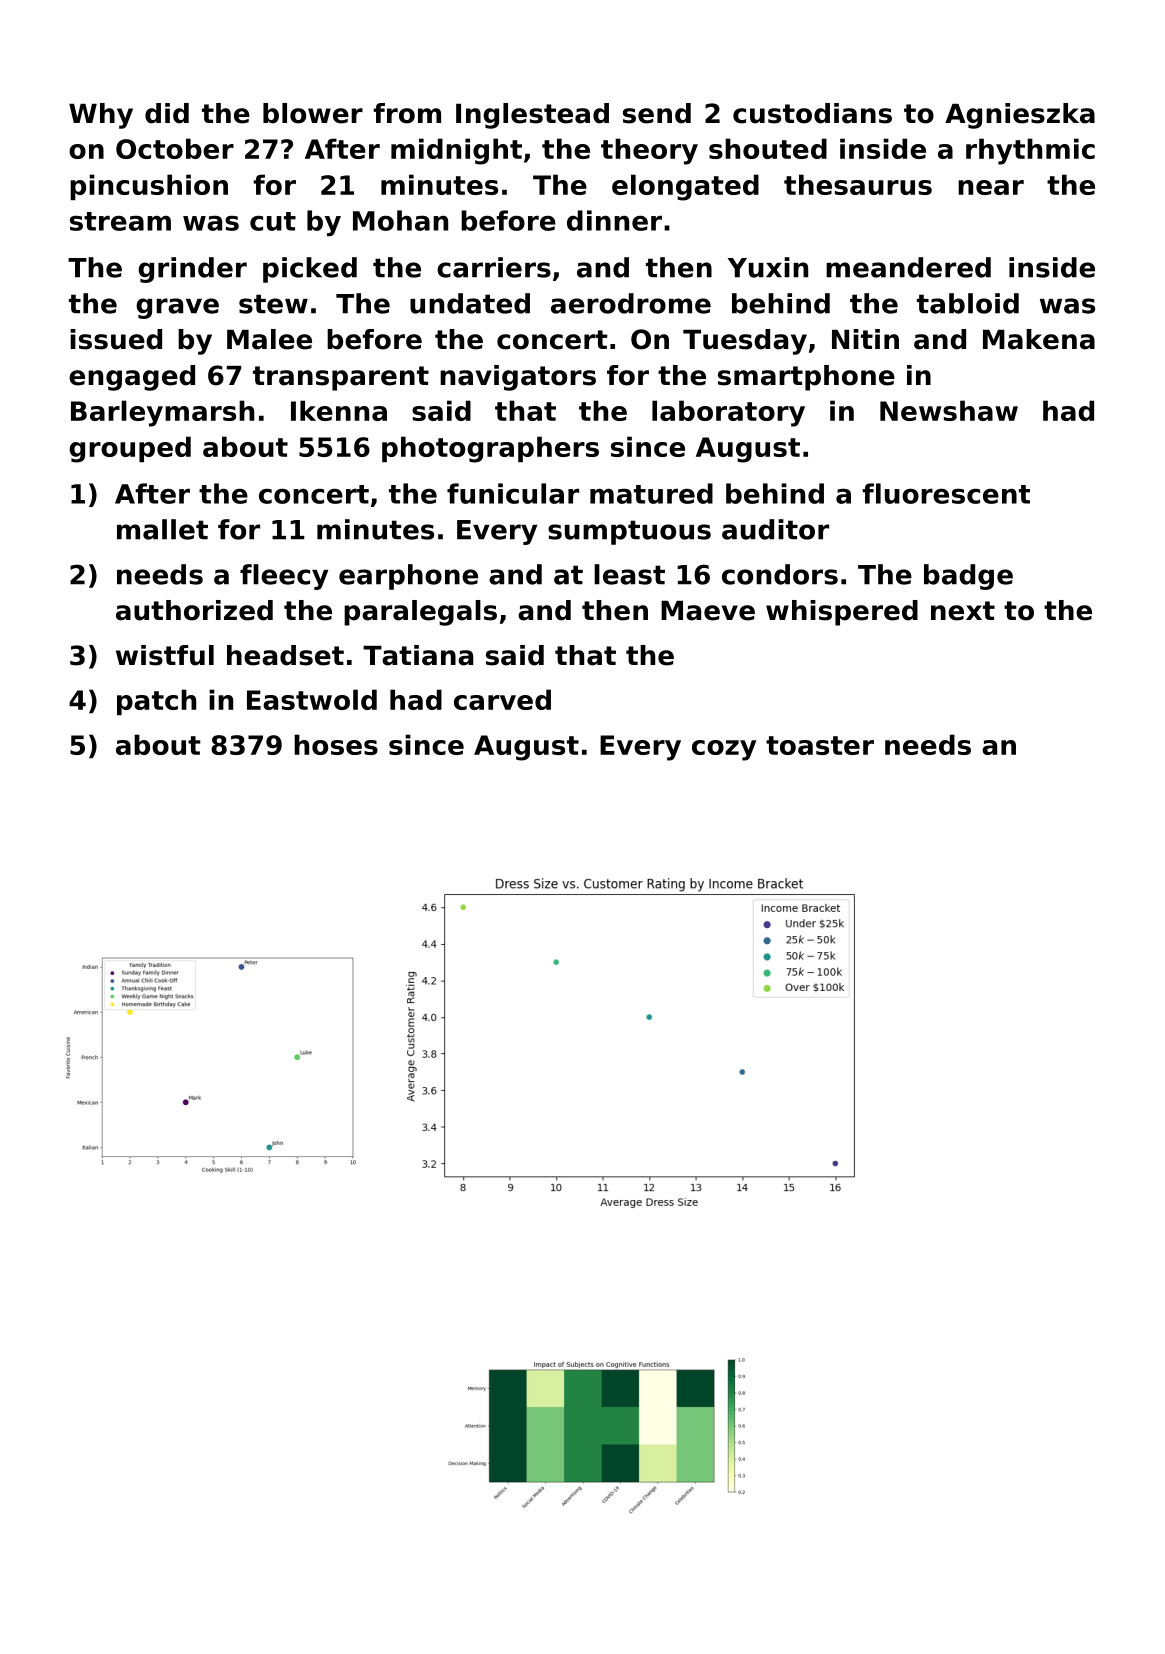 This screenshot has height=1654, width=1165. Describe the element at coordinates (631, 303) in the screenshot. I see `aerodrome` at that location.
